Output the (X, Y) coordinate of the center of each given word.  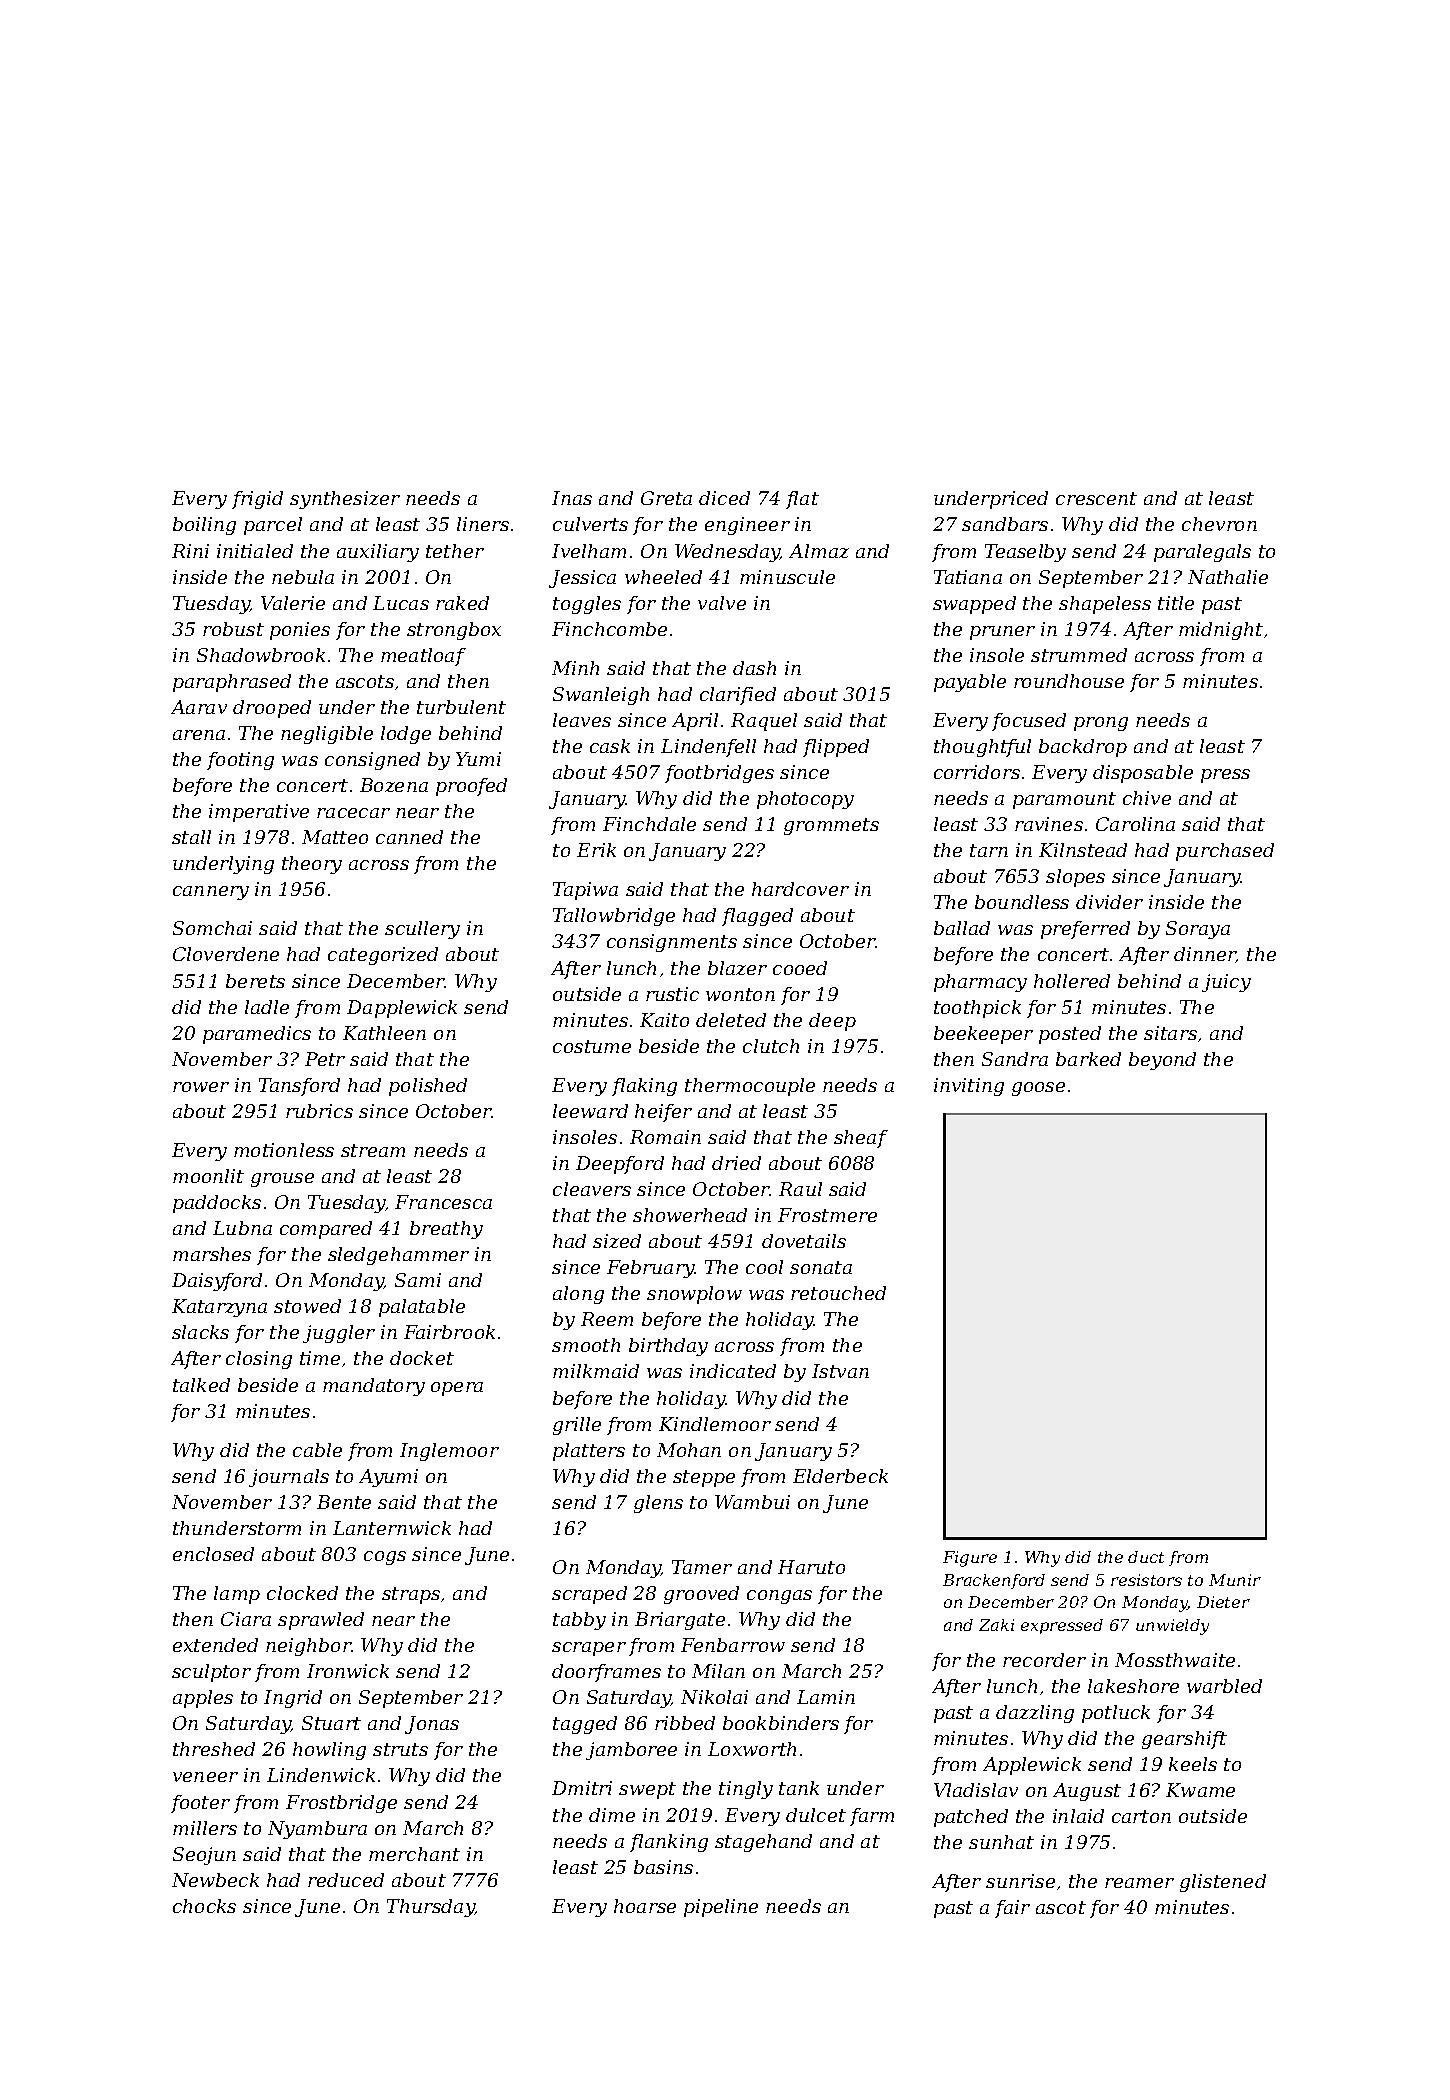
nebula (303, 577)
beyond (1162, 1061)
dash (754, 668)
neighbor (308, 1647)
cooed (800, 968)
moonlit (208, 1176)
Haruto (811, 1567)
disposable (1143, 774)
